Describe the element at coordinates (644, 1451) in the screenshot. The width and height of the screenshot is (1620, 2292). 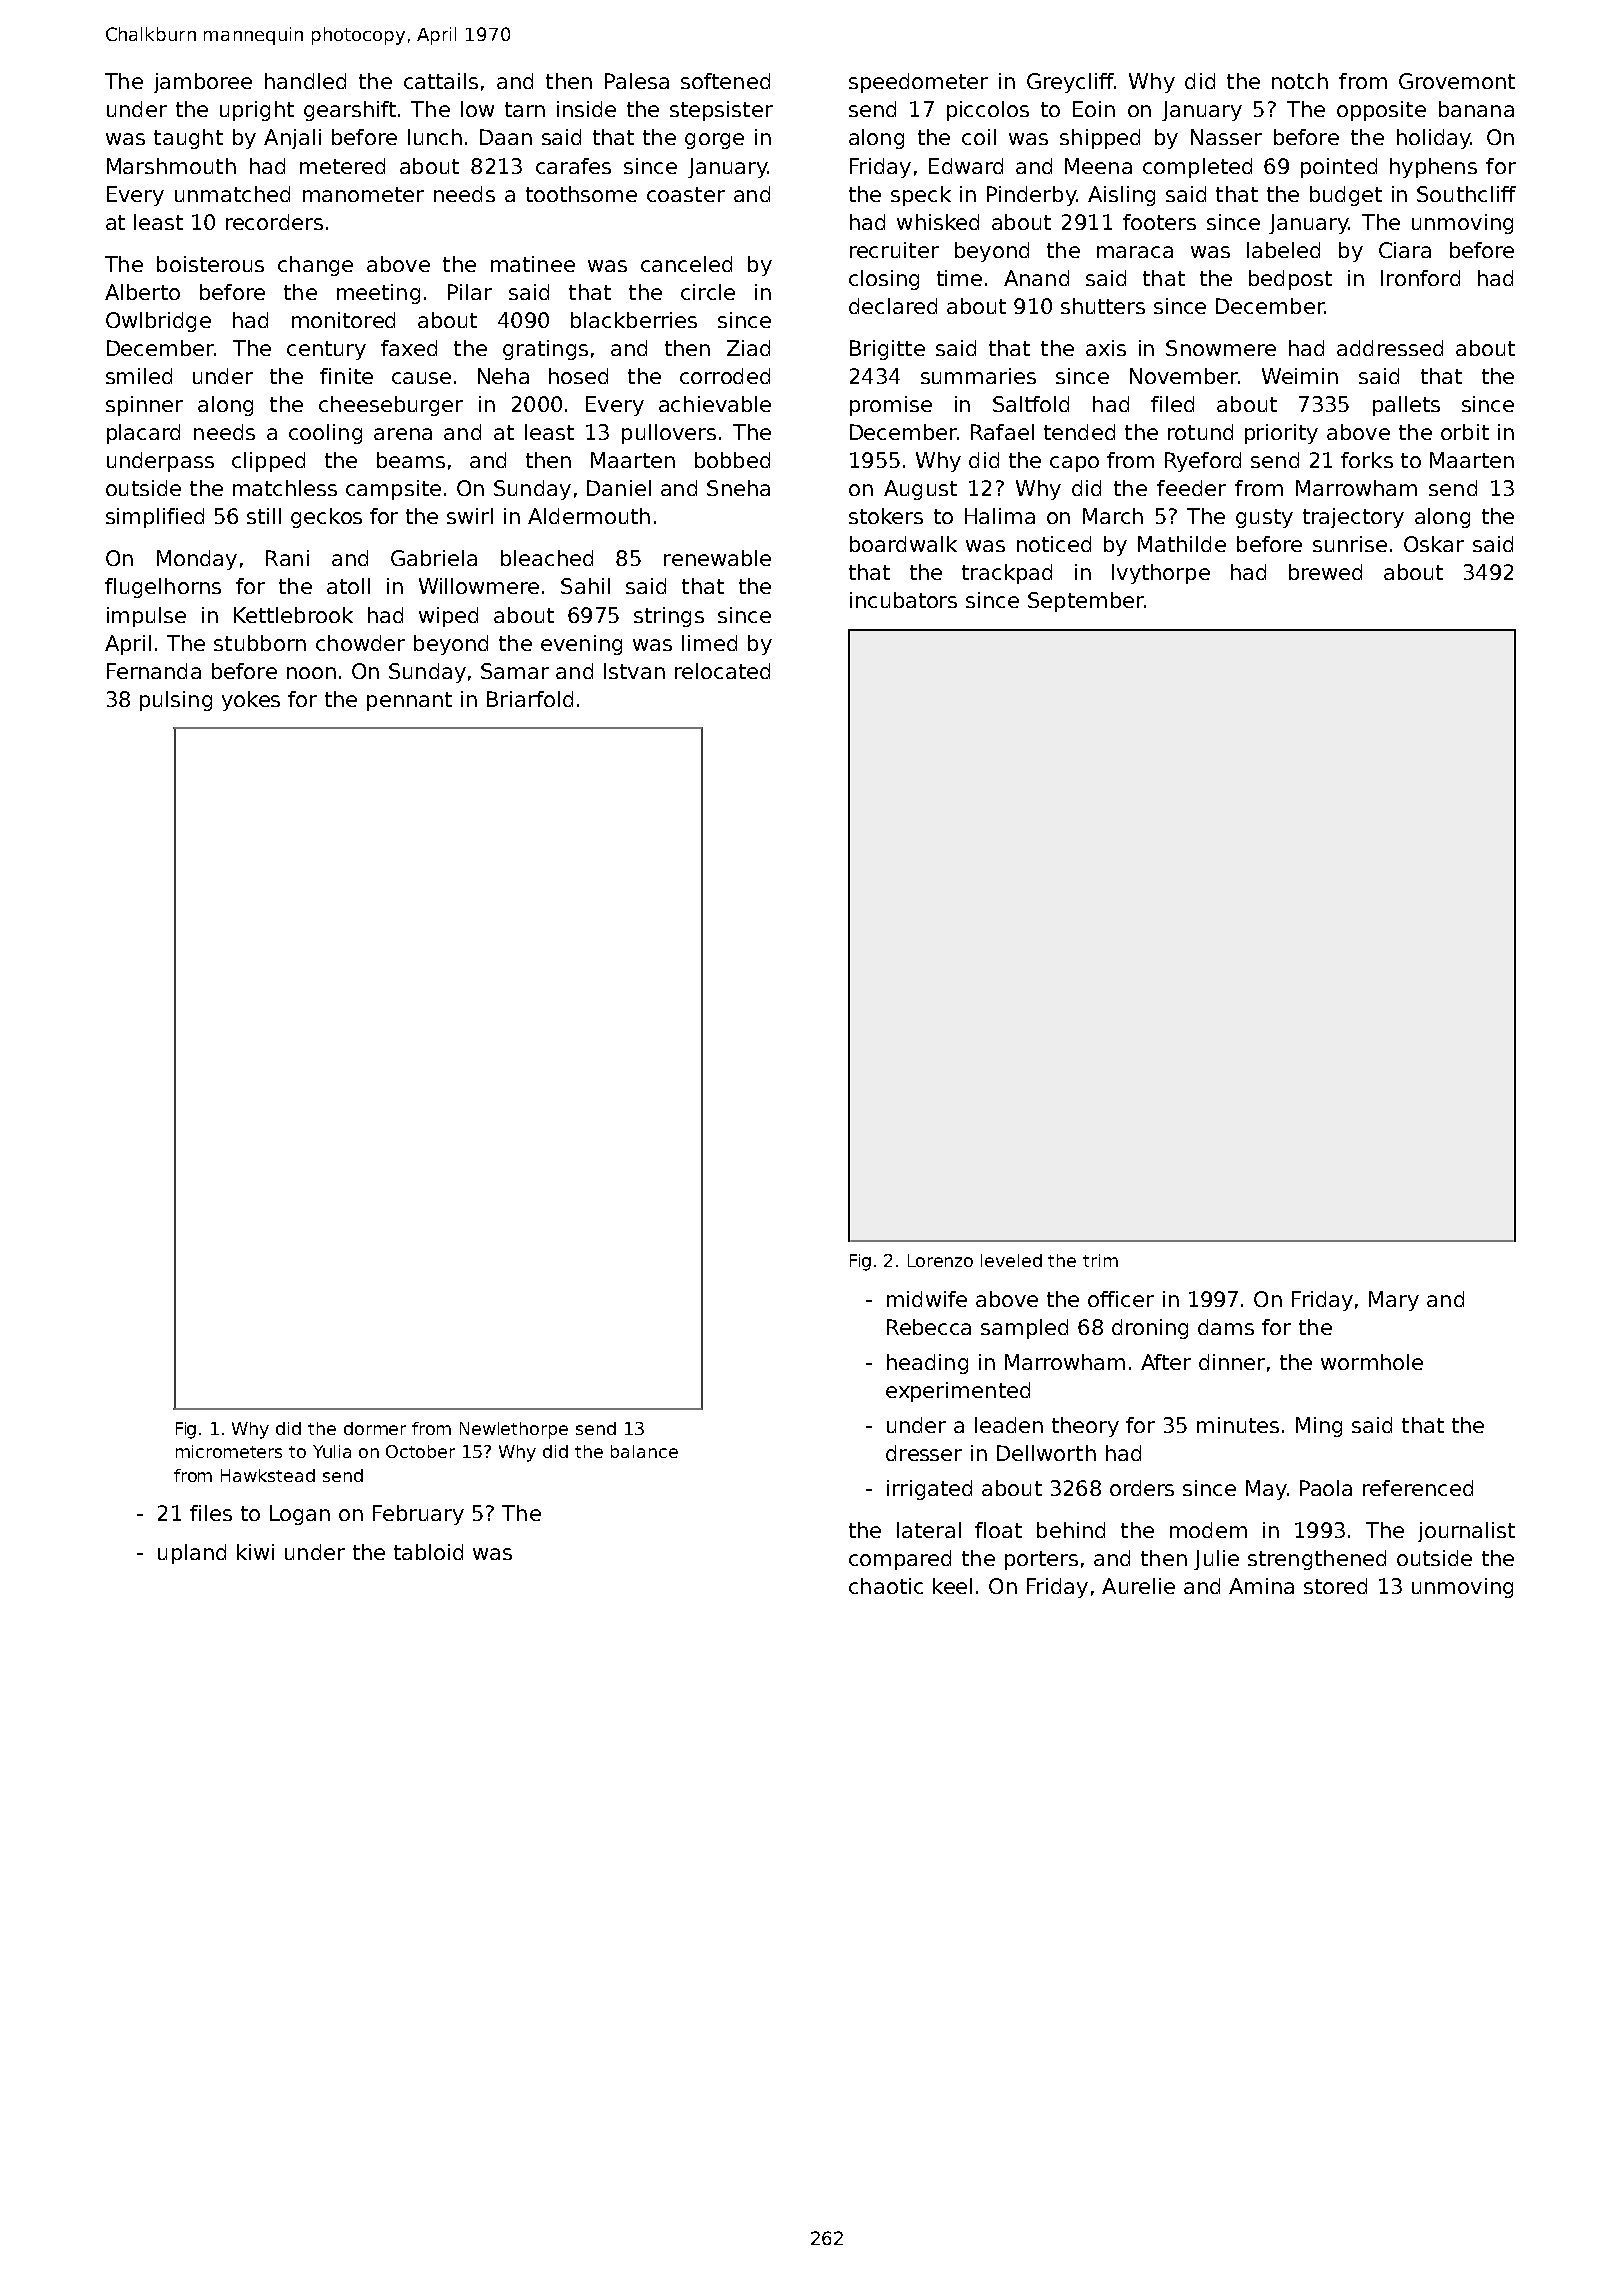
I see `balance` at that location.
